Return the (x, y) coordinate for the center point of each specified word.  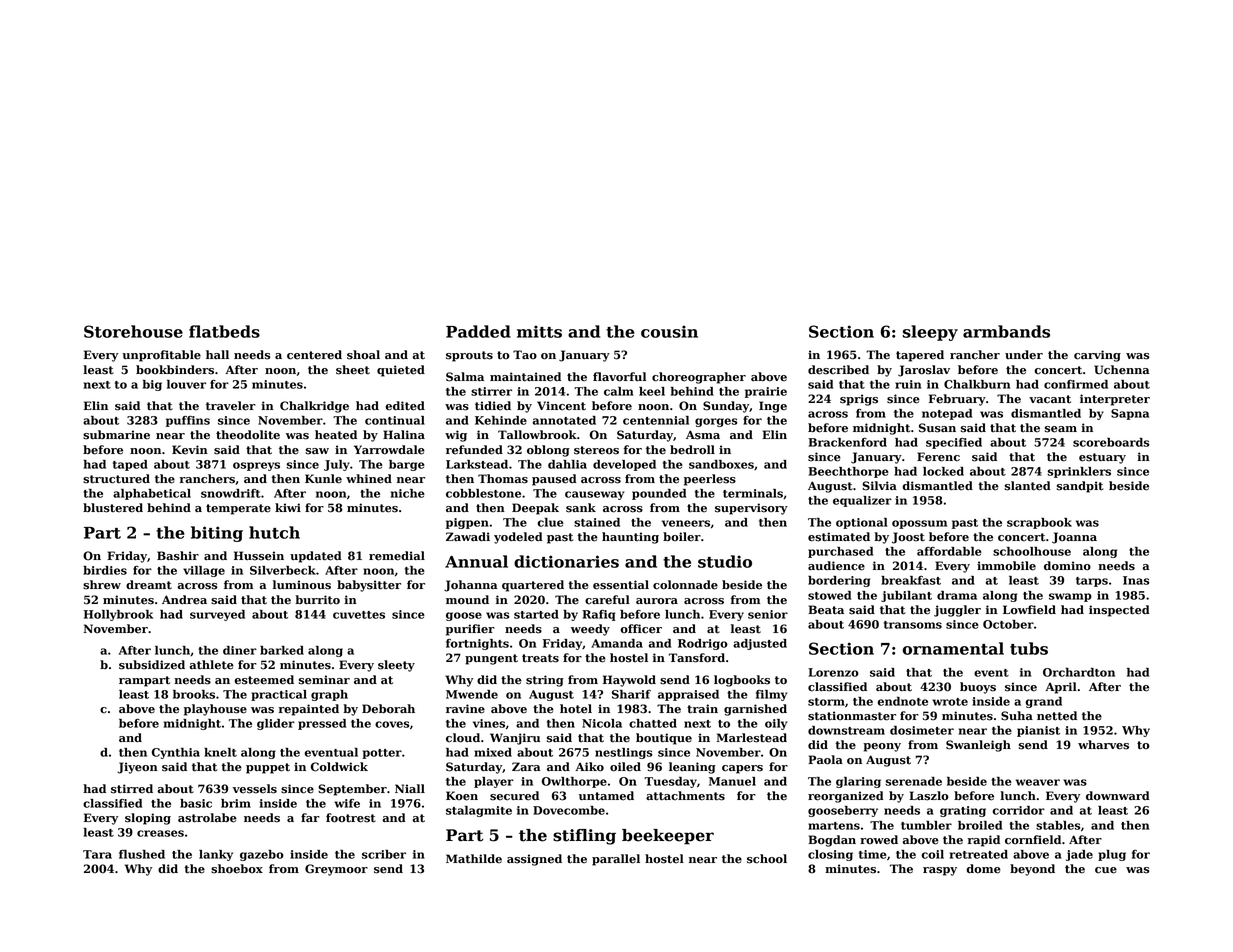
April (1061, 688)
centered (314, 355)
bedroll (692, 450)
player (494, 782)
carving (1097, 356)
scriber (384, 854)
